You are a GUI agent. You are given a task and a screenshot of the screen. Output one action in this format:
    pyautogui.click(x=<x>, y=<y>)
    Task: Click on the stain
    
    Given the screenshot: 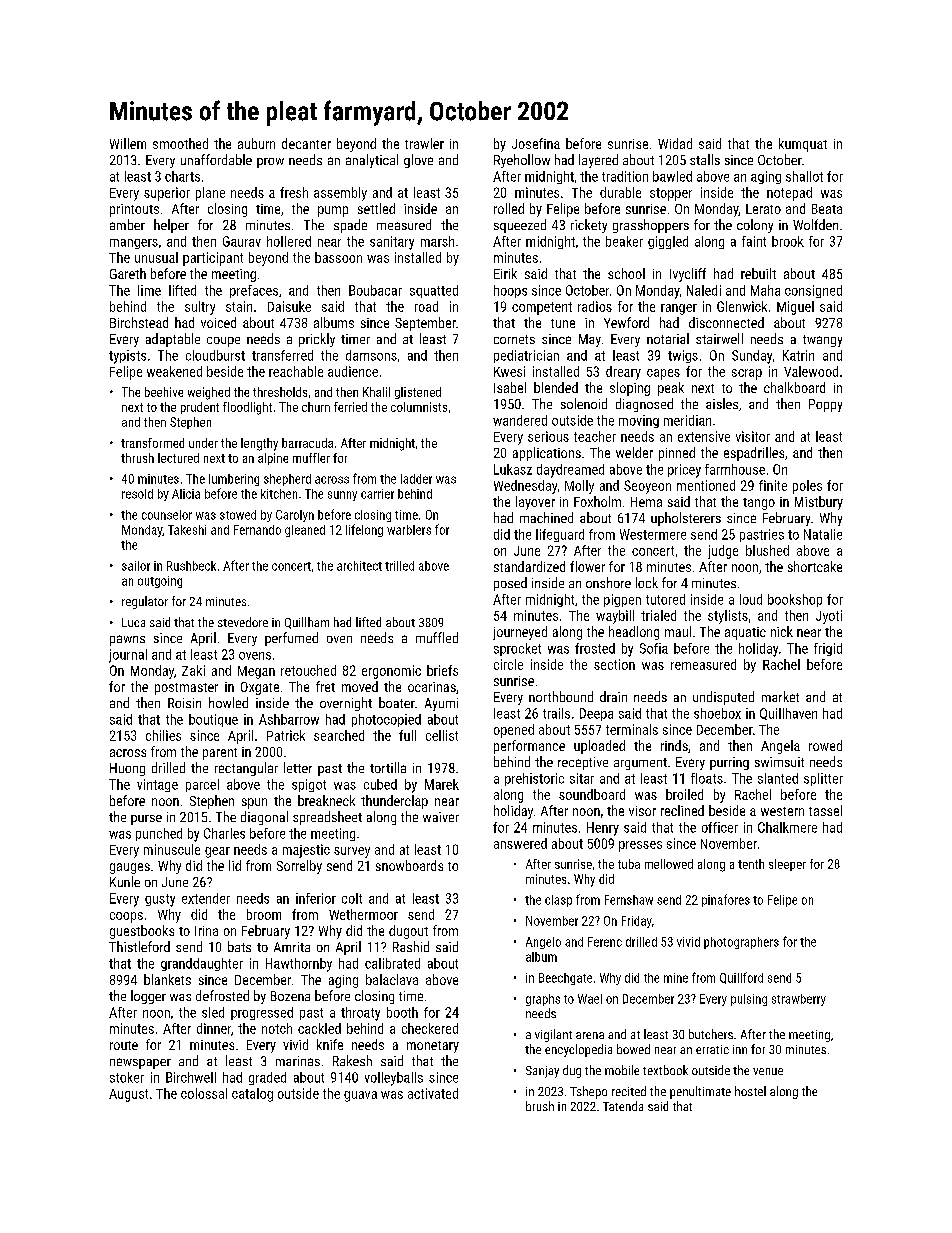 What is the action you would take?
    pyautogui.click(x=239, y=306)
